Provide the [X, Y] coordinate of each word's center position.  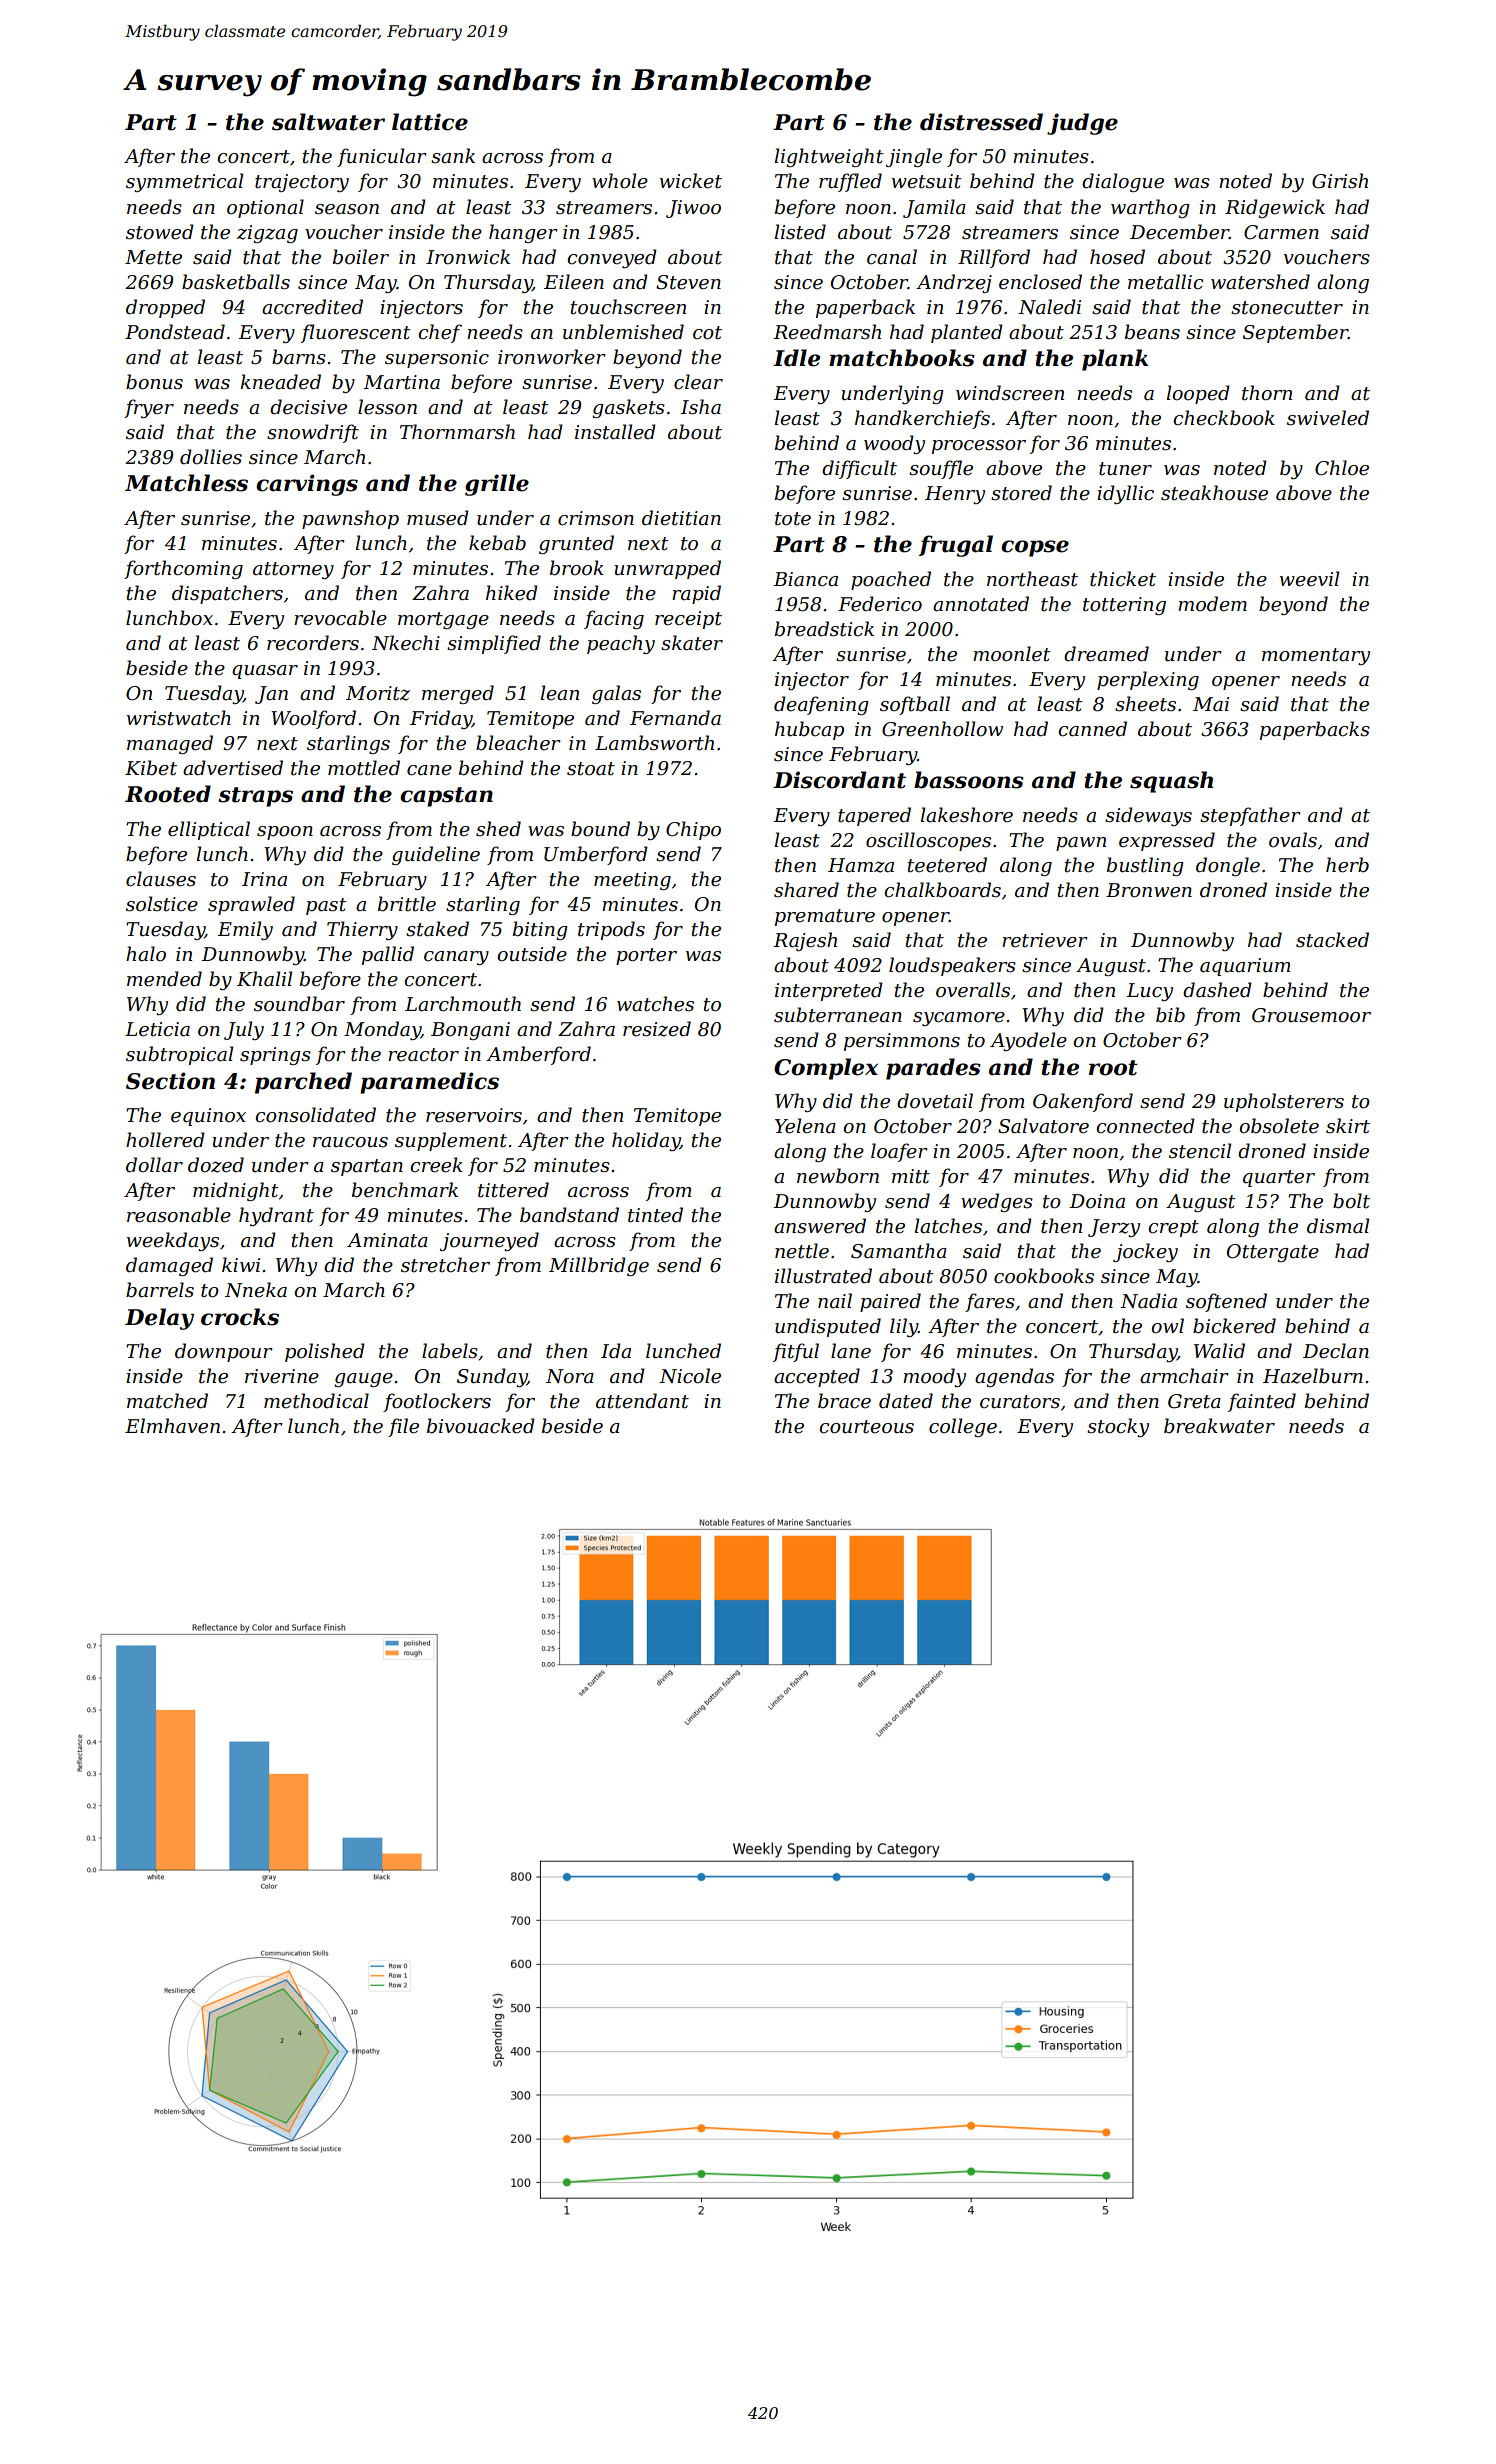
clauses [161, 879]
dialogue [1123, 182]
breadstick [824, 629]
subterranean [838, 1015]
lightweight [829, 157]
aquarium [1245, 967]
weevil [1309, 579]
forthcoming [183, 569]
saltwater [328, 122]
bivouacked [481, 1426]
